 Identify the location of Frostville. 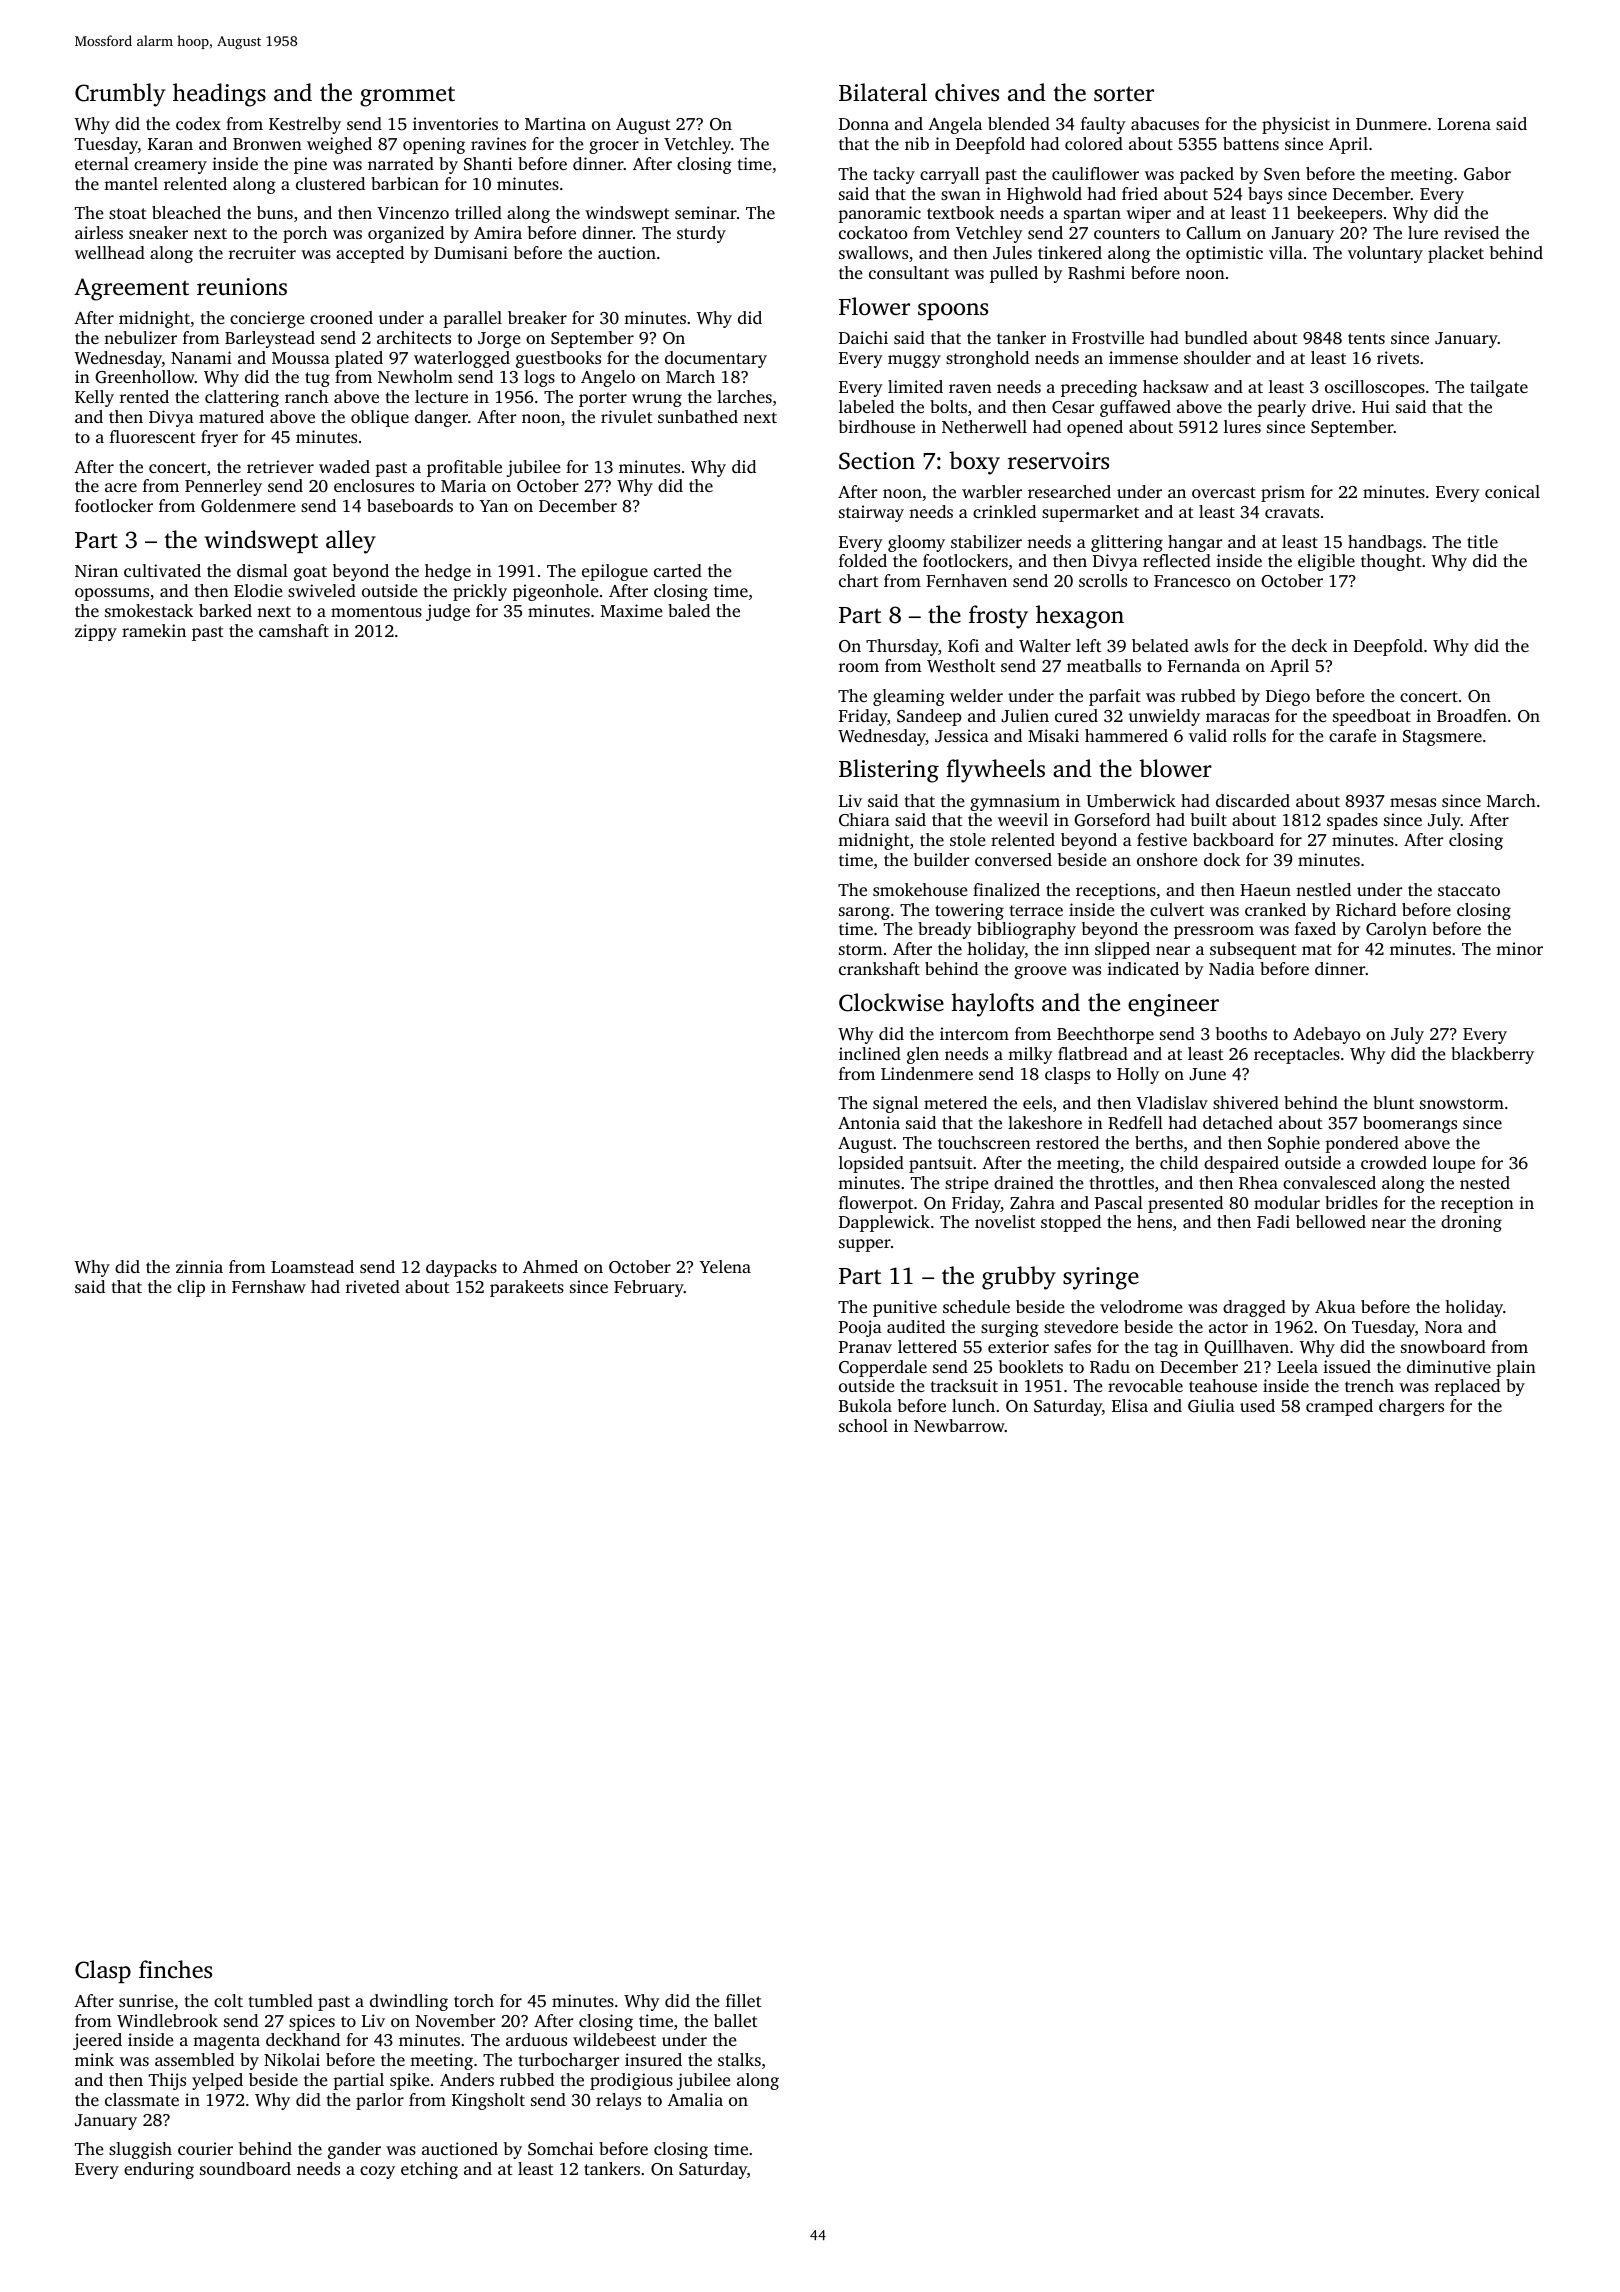
(1108, 337).
